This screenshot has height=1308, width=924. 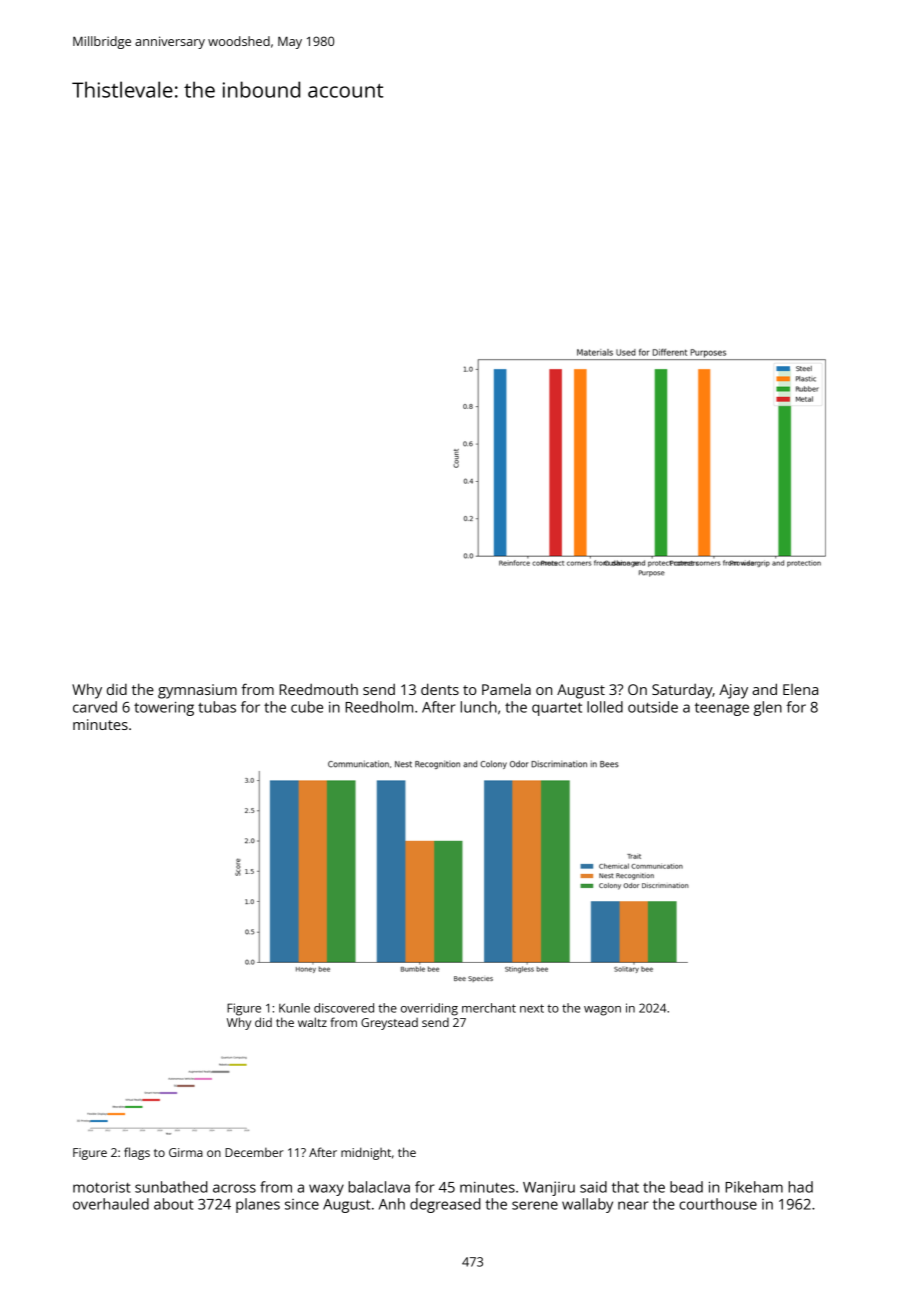 I want to click on wagon, so click(x=602, y=1011).
